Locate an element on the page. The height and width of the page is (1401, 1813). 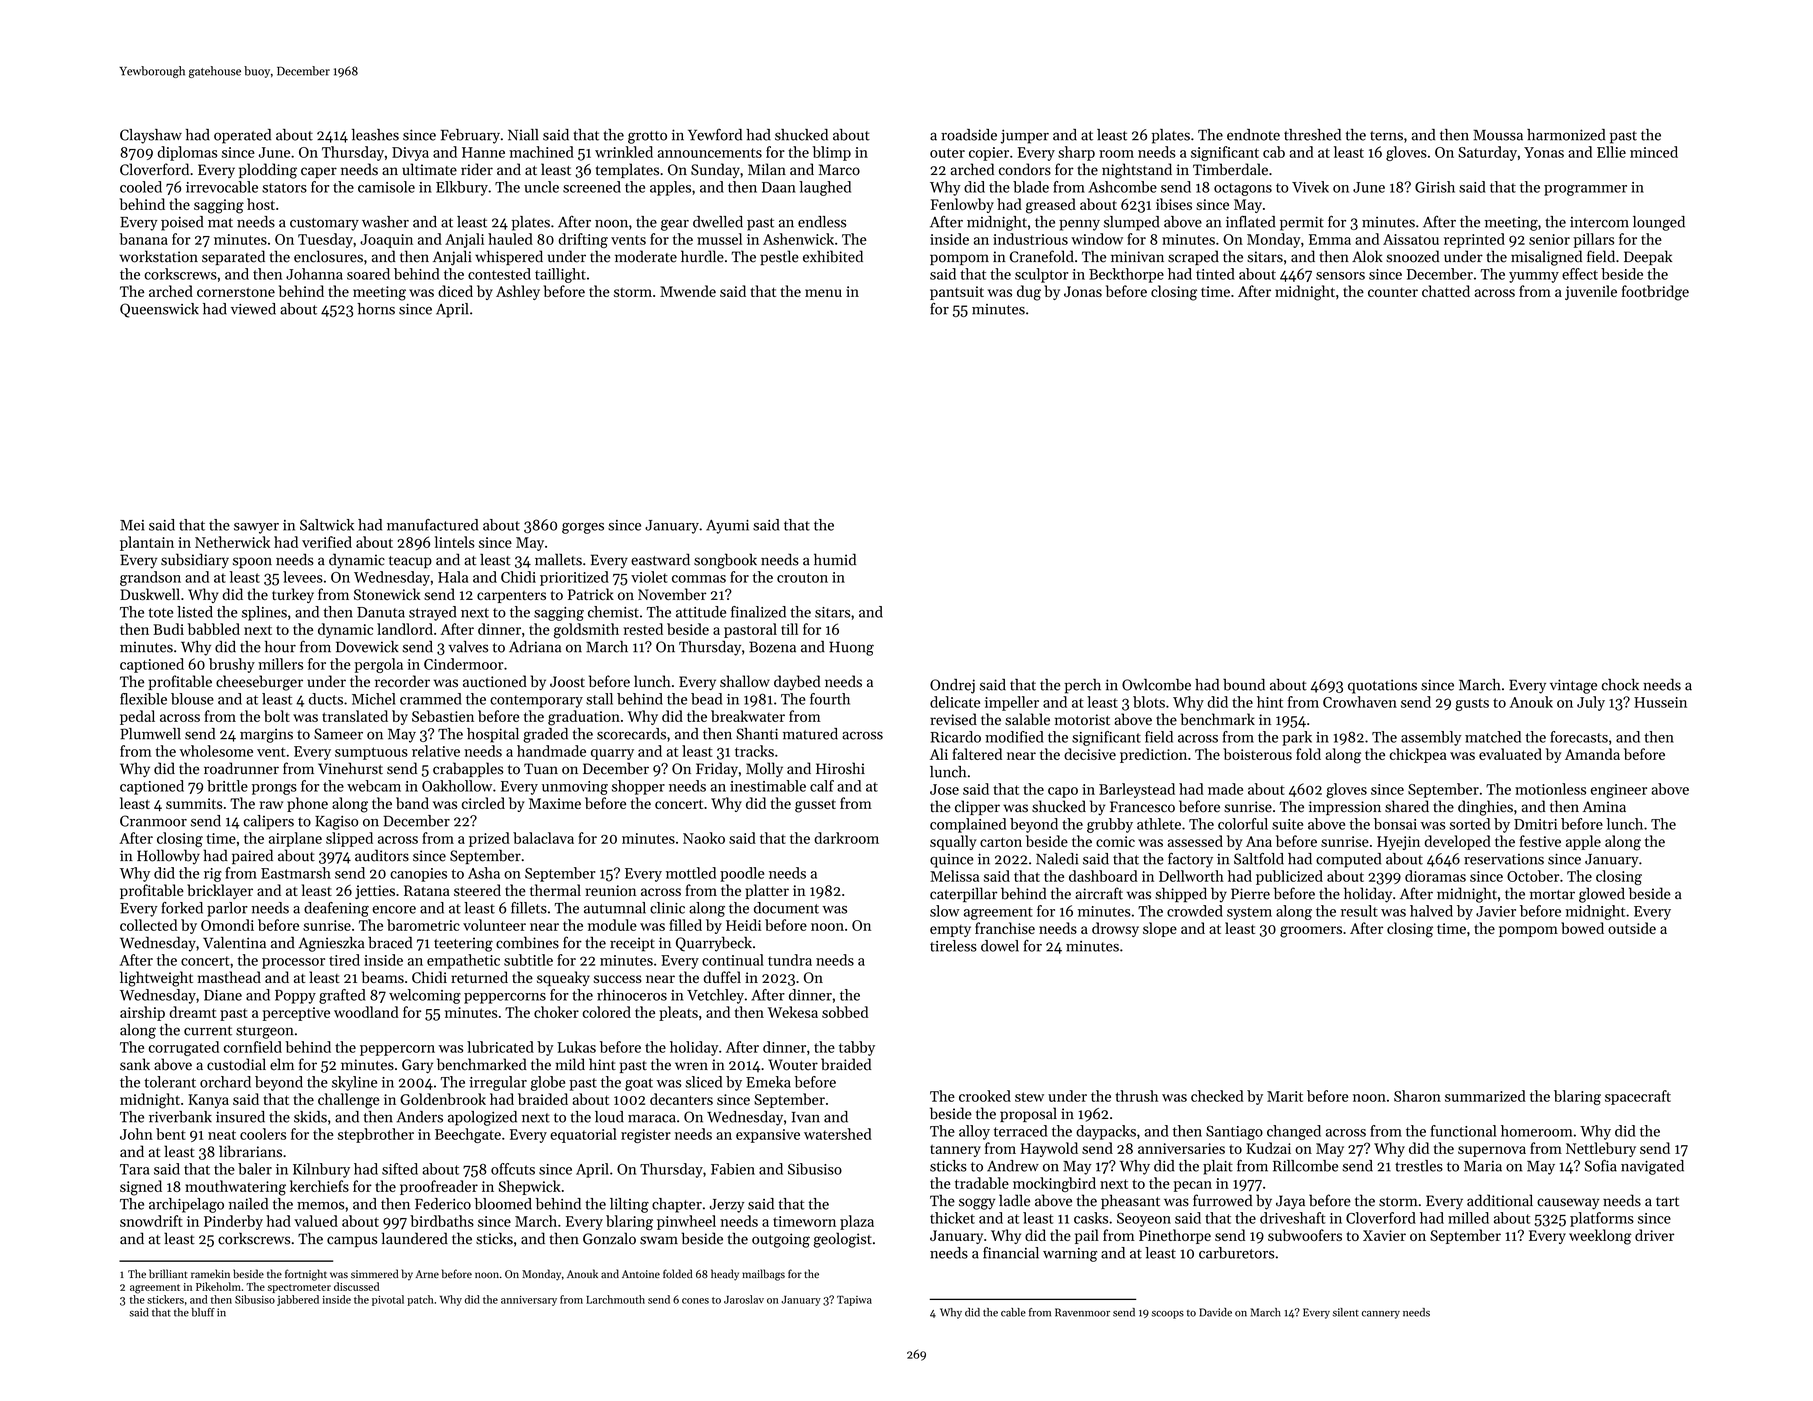
sensors is located at coordinates (1340, 276).
